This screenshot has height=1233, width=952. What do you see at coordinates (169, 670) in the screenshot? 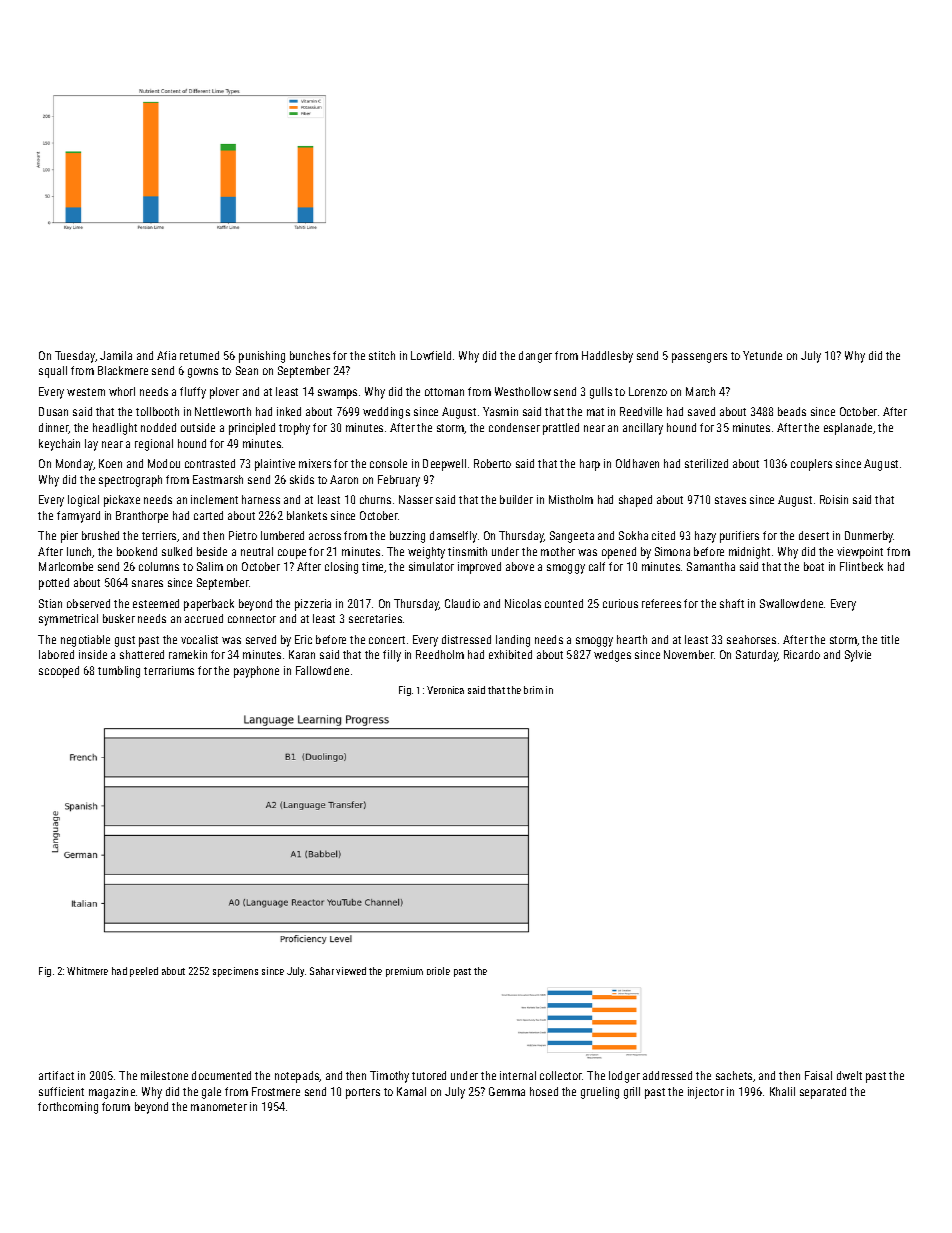
I see `terrariums` at bounding box center [169, 670].
